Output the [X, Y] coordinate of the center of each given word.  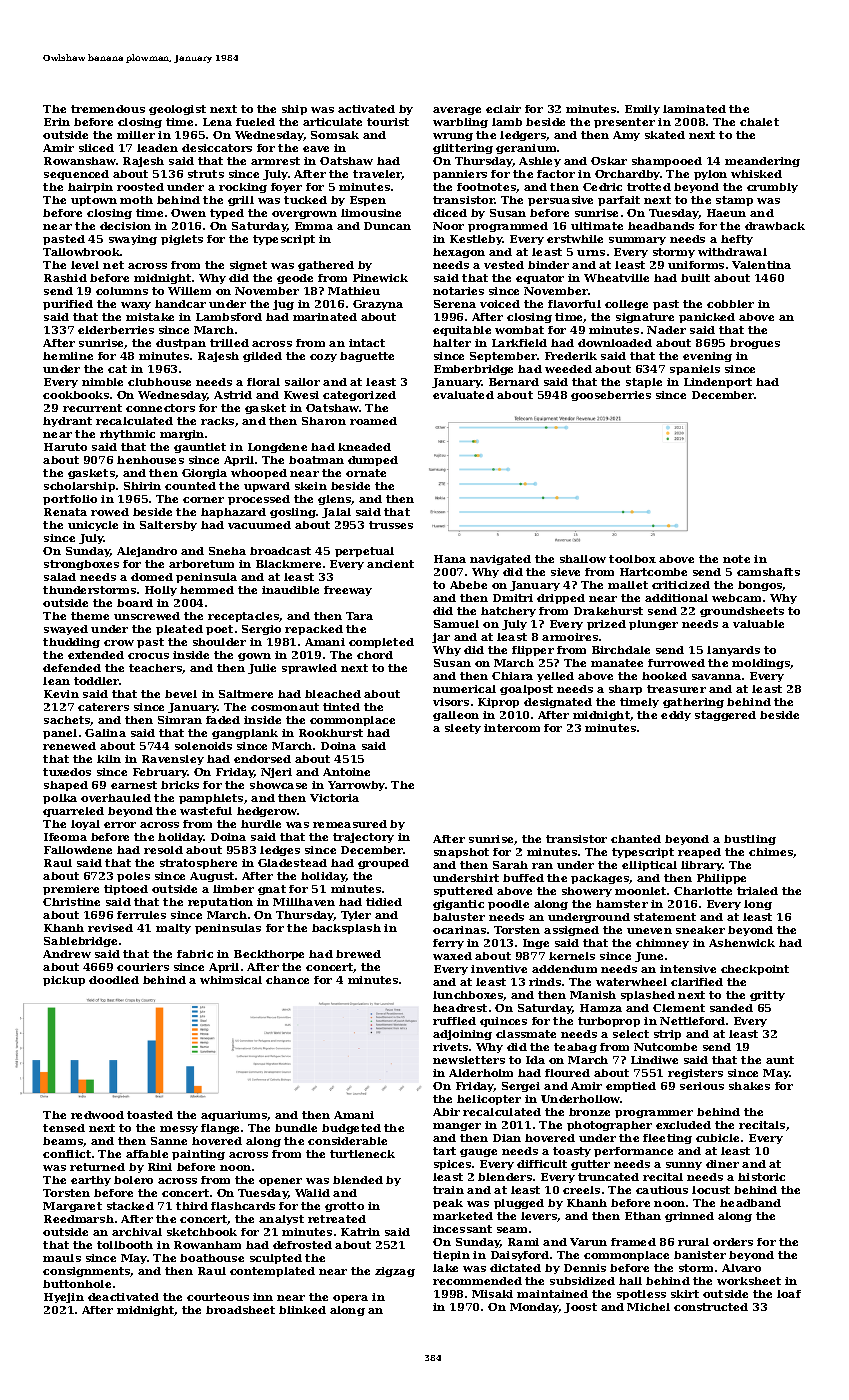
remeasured [350, 824]
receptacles [243, 617]
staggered [725, 716]
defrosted [302, 1245]
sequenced [76, 175]
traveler [377, 175]
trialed [757, 891]
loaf [789, 1294]
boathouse [212, 1258]
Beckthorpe [269, 955]
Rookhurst [331, 733]
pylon [710, 175]
